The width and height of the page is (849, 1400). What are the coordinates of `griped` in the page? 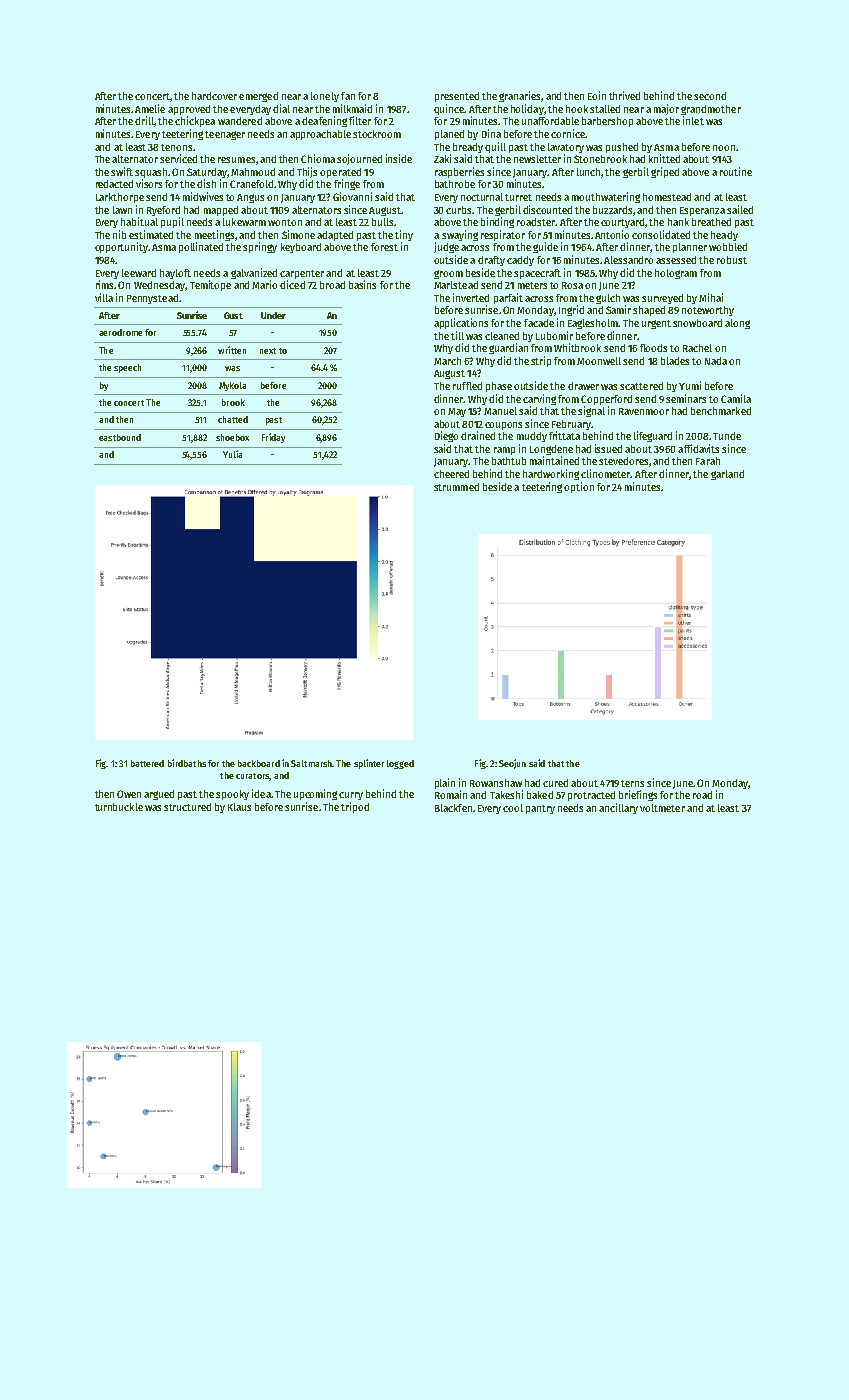 It's located at (665, 172).
